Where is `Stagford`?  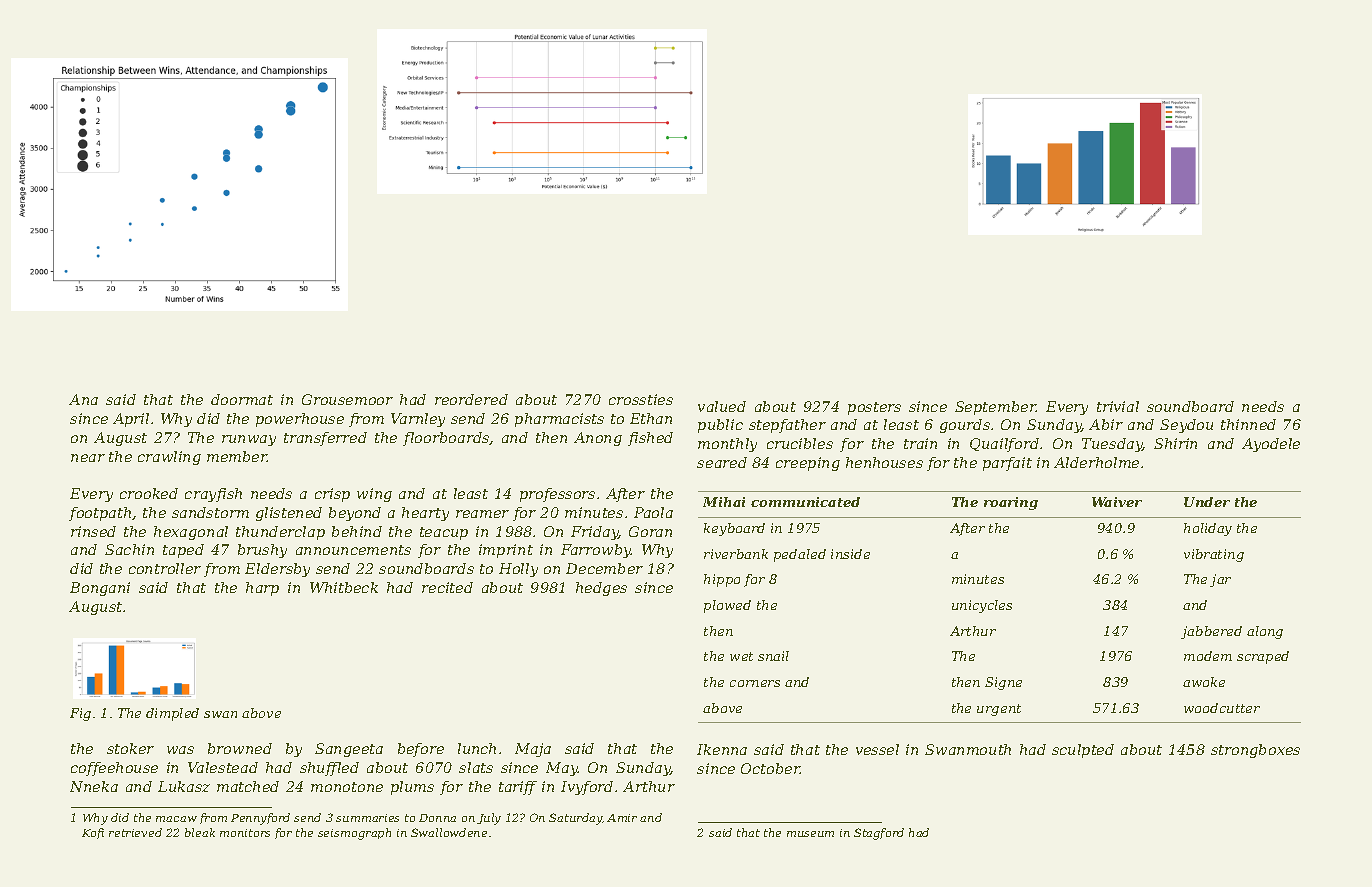 Stagford is located at coordinates (879, 834).
